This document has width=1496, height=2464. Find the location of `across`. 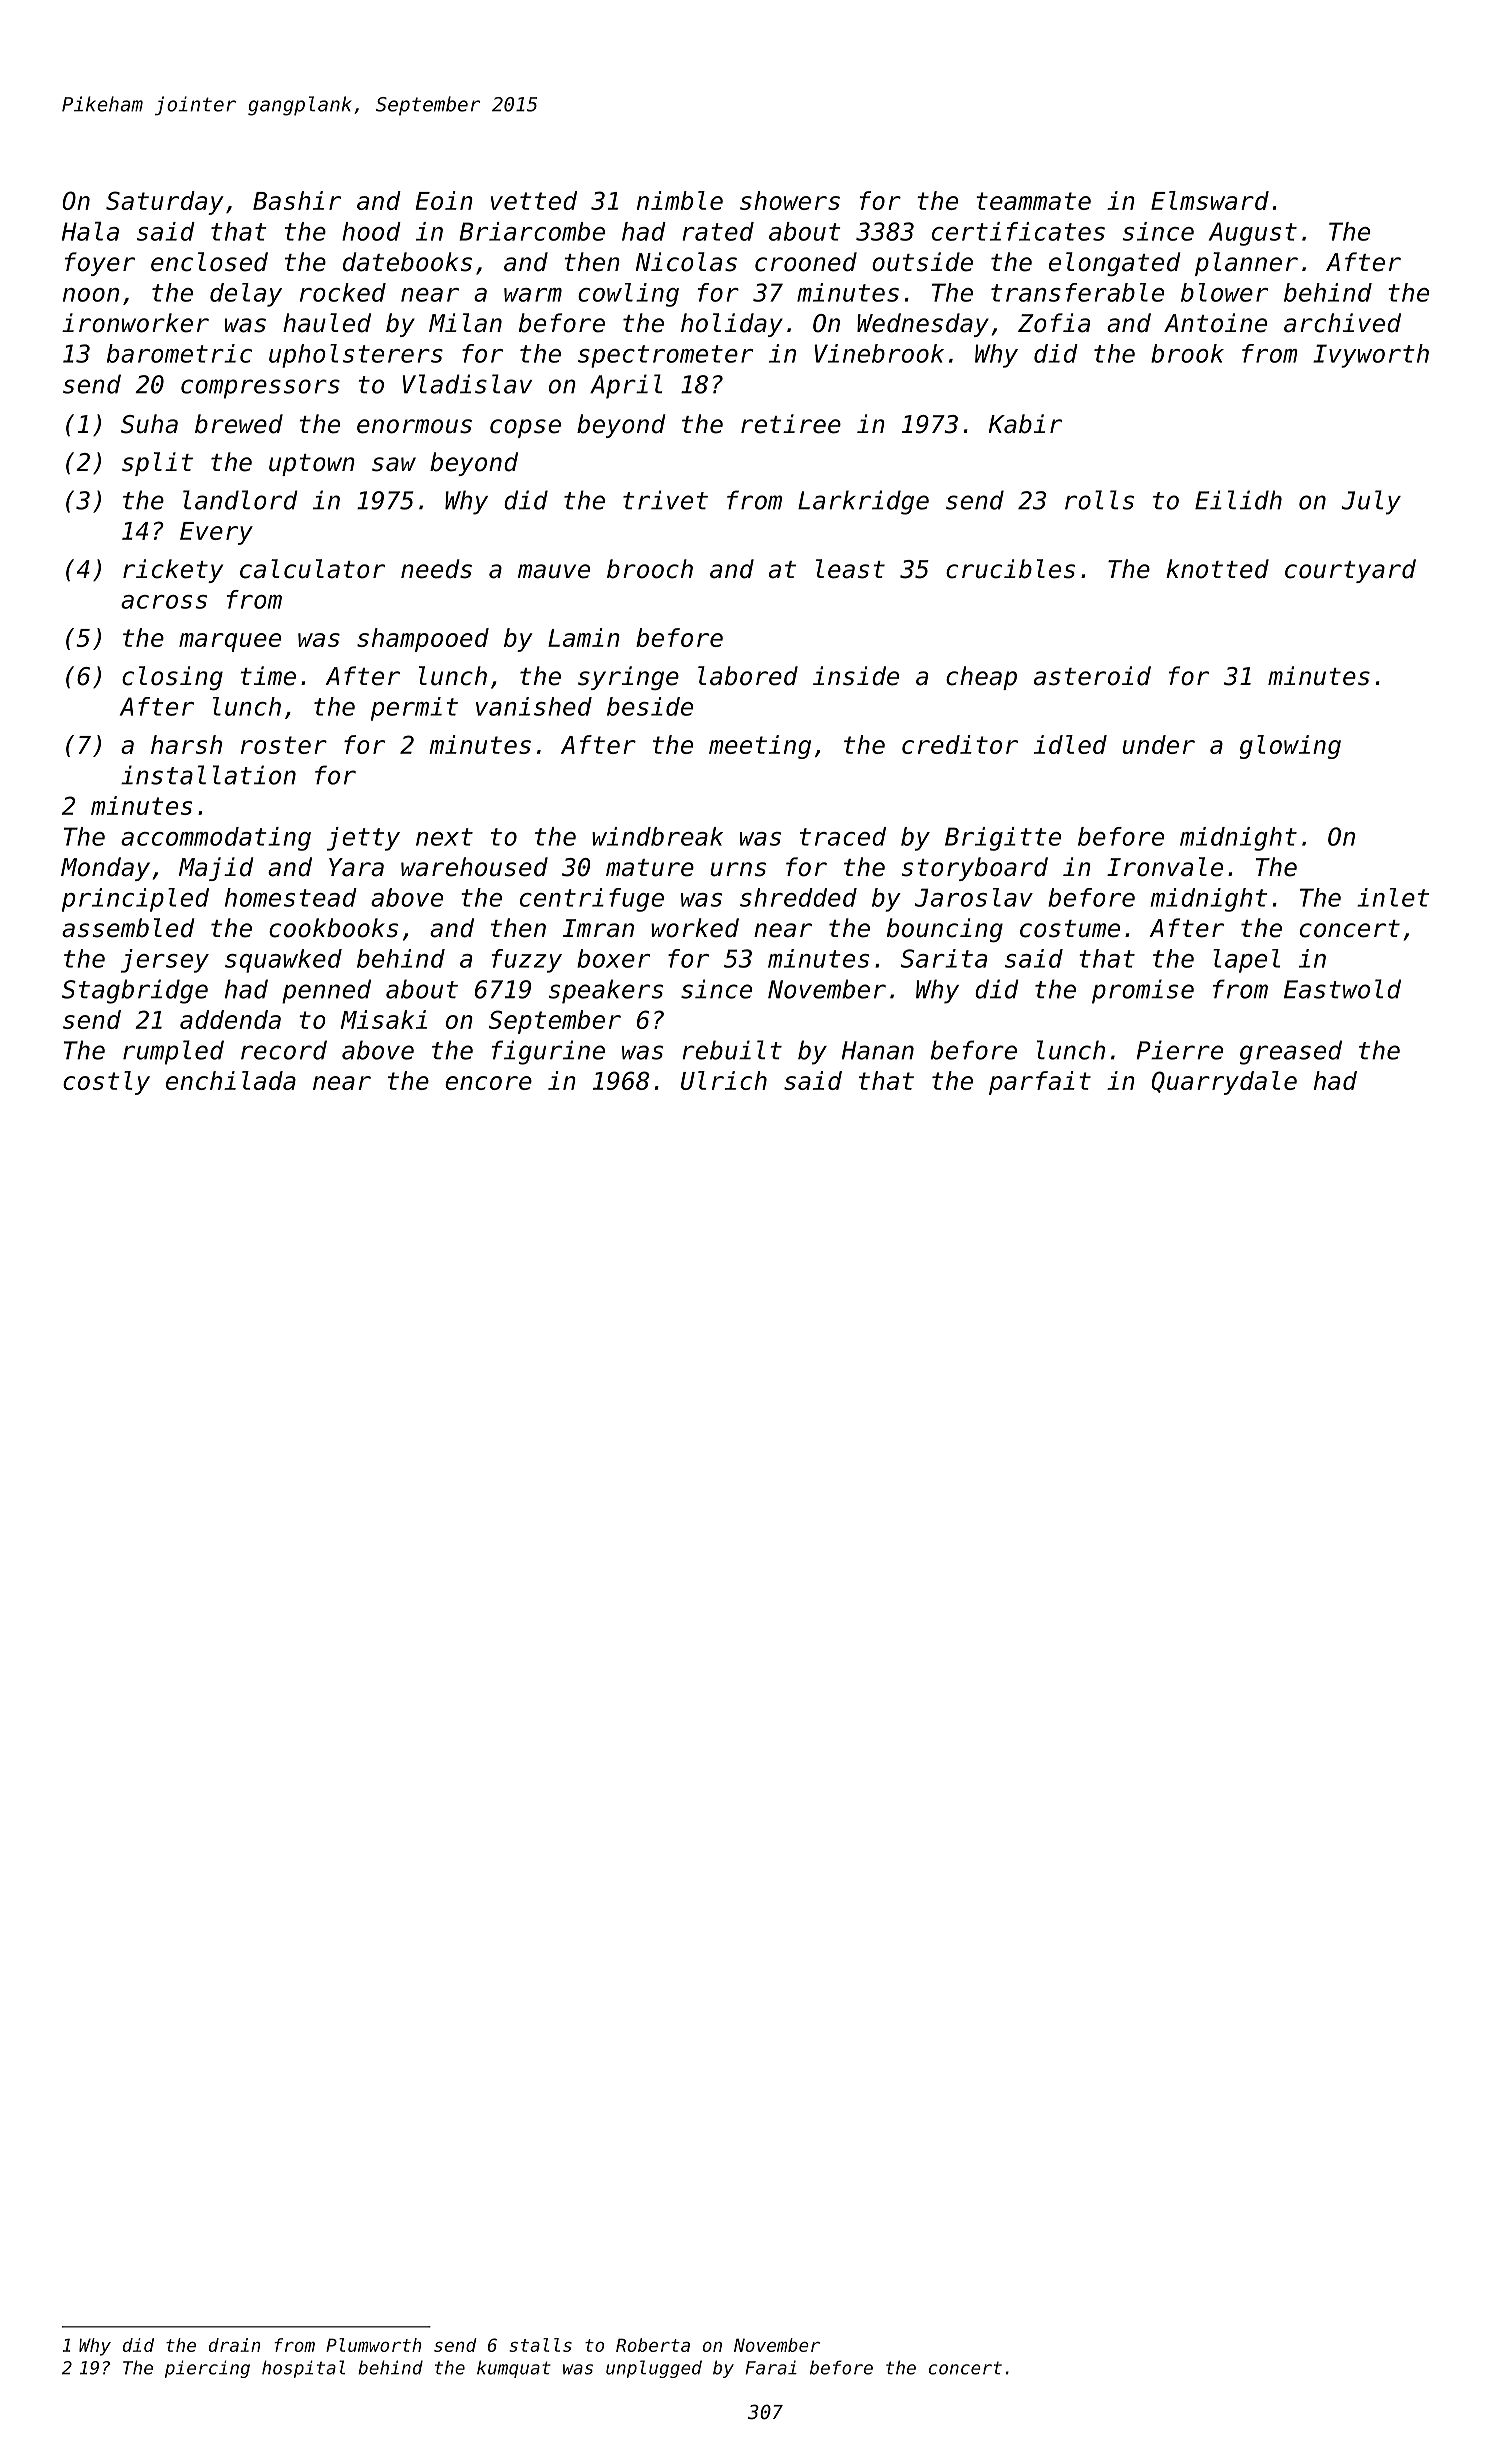

across is located at coordinates (164, 602).
